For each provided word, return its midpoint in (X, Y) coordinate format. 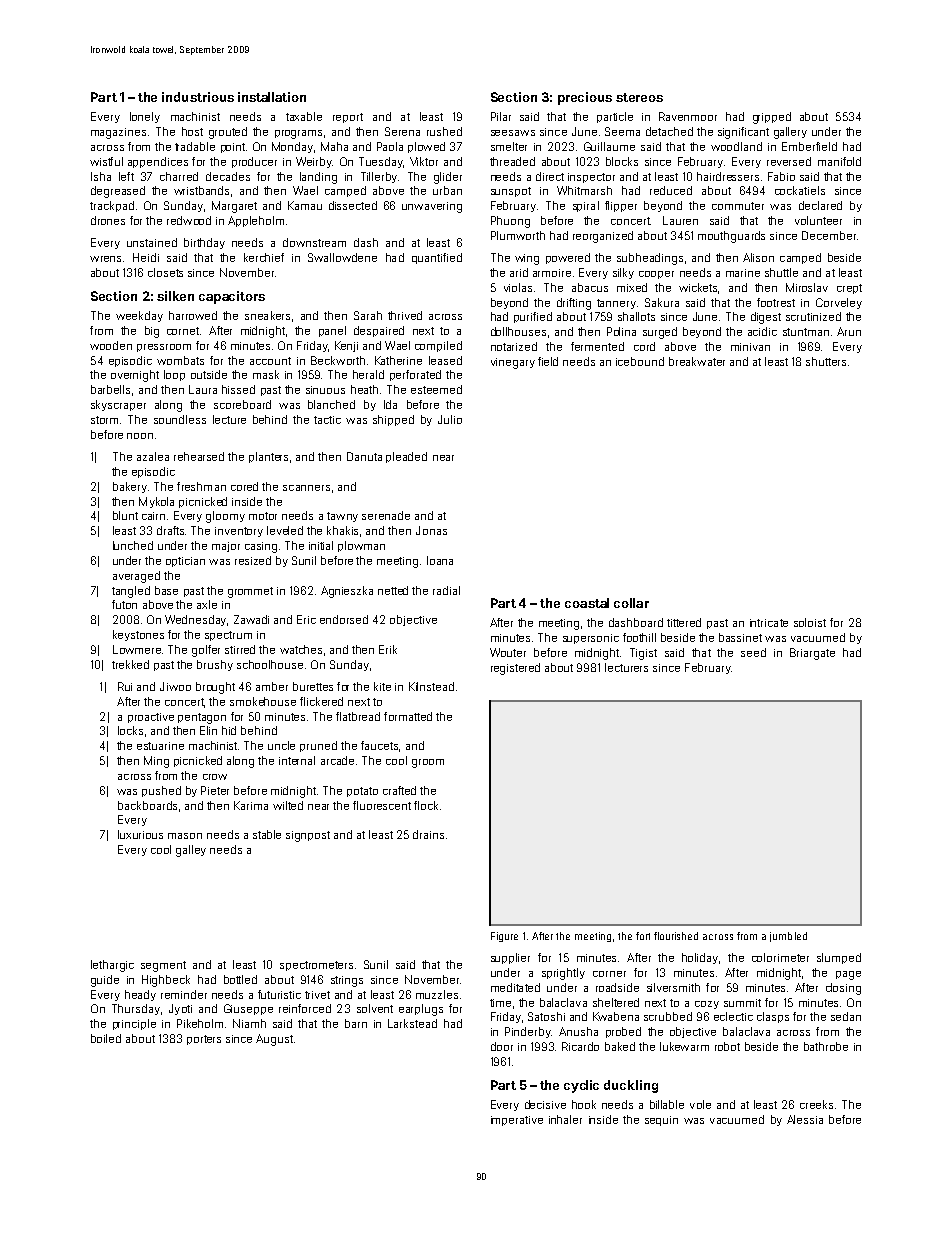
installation (272, 97)
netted (393, 590)
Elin (208, 730)
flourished (676, 936)
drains (428, 834)
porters (204, 1040)
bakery (130, 487)
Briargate (812, 654)
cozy (707, 1005)
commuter (738, 206)
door (502, 1046)
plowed (426, 147)
